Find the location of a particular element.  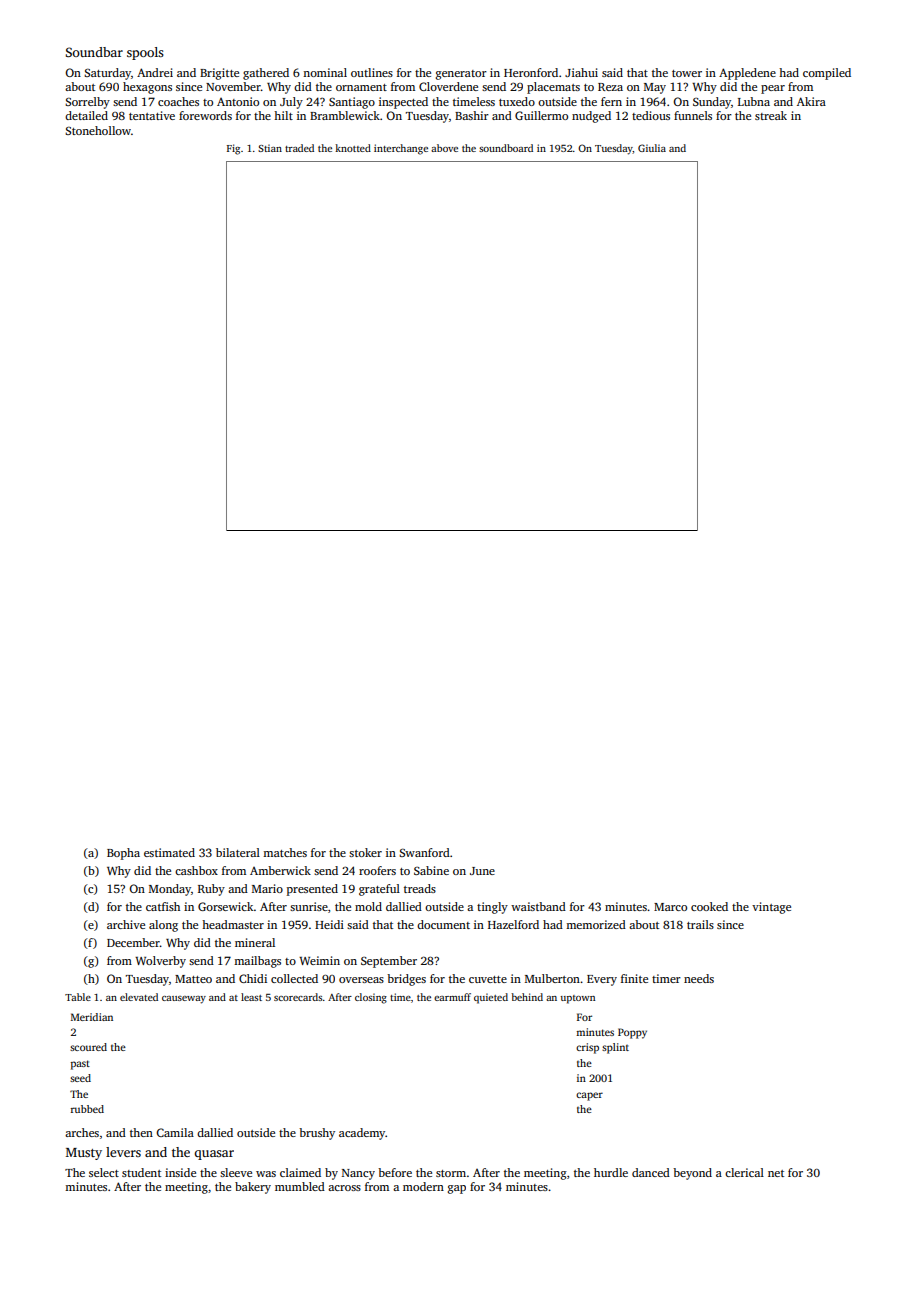

vintage is located at coordinates (771, 908).
